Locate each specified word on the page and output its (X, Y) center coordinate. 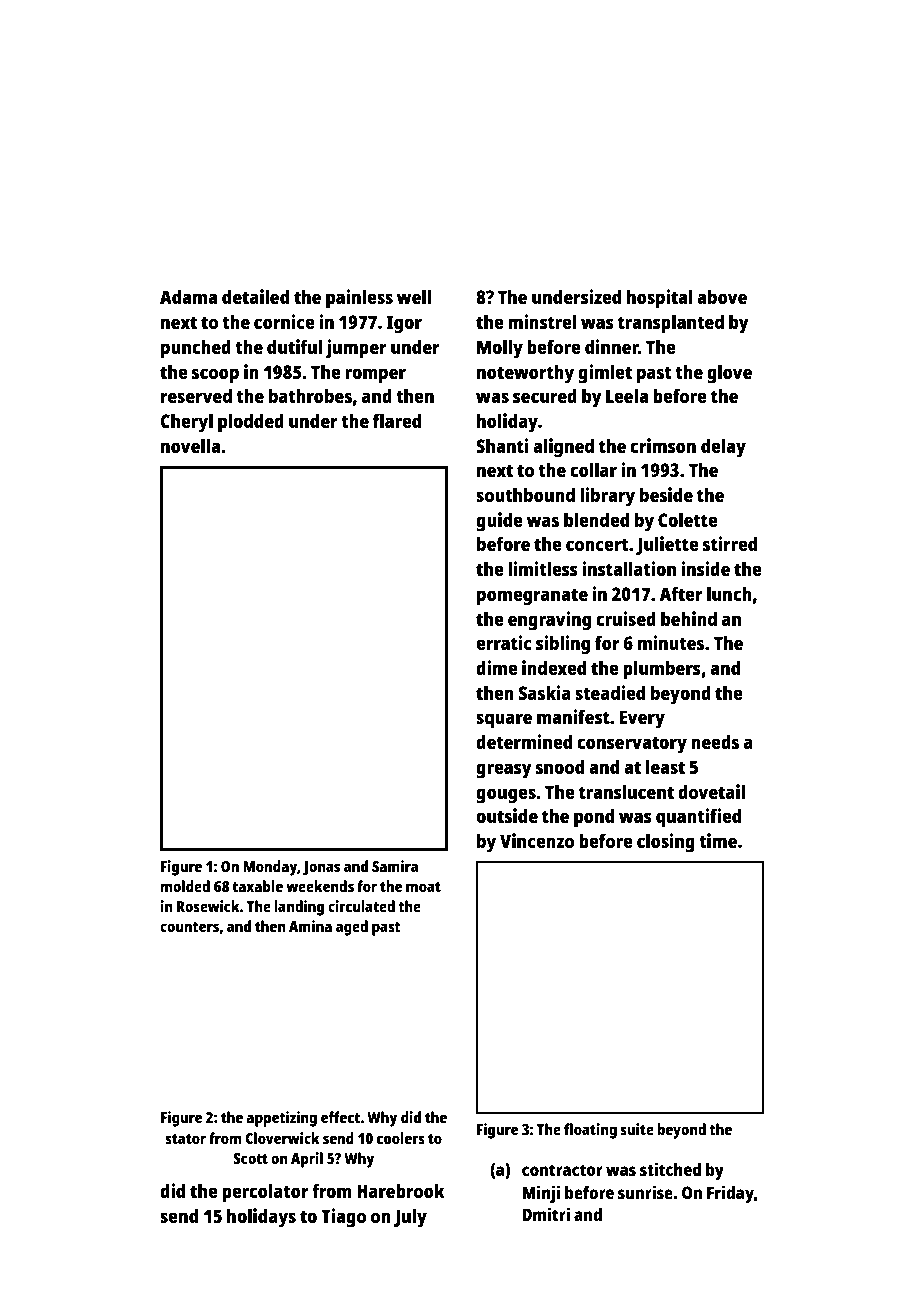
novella (190, 445)
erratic (504, 642)
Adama (188, 296)
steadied (610, 692)
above (722, 296)
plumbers (662, 670)
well (414, 296)
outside (507, 815)
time (718, 840)
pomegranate (532, 597)
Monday (270, 868)
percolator (265, 1193)
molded (185, 886)
